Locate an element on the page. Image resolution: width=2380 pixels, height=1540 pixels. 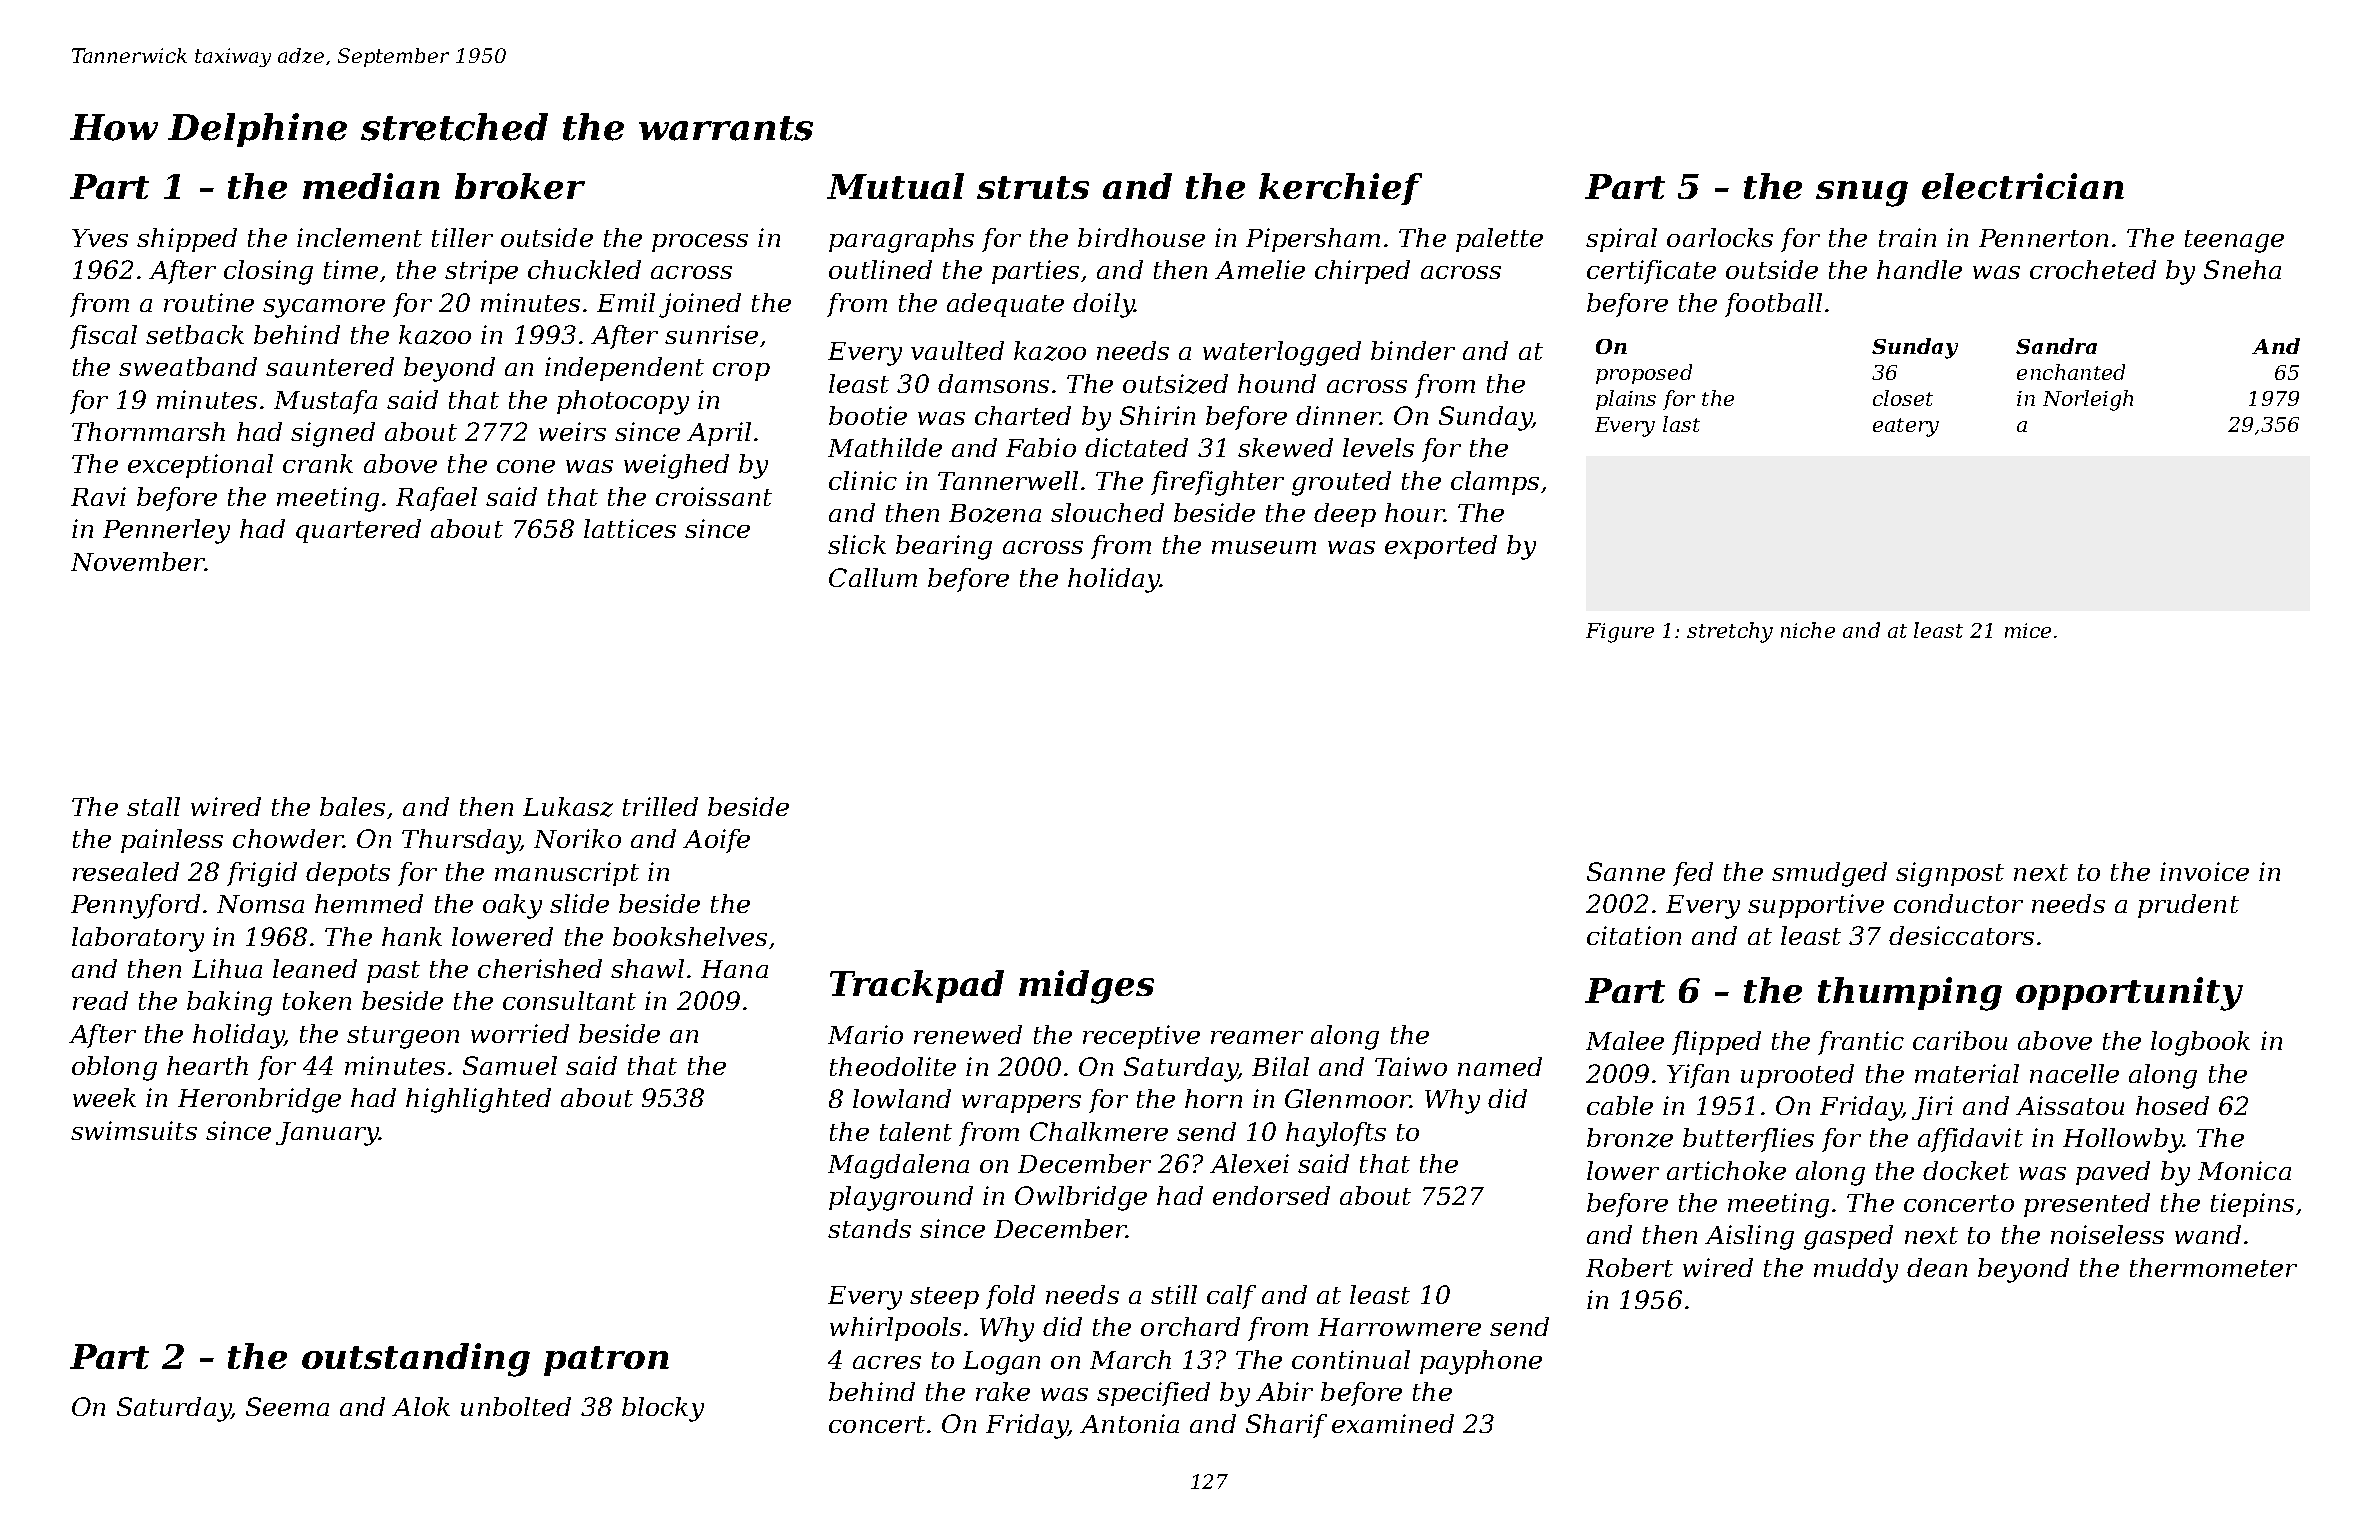
opportunity is located at coordinates (2129, 994).
